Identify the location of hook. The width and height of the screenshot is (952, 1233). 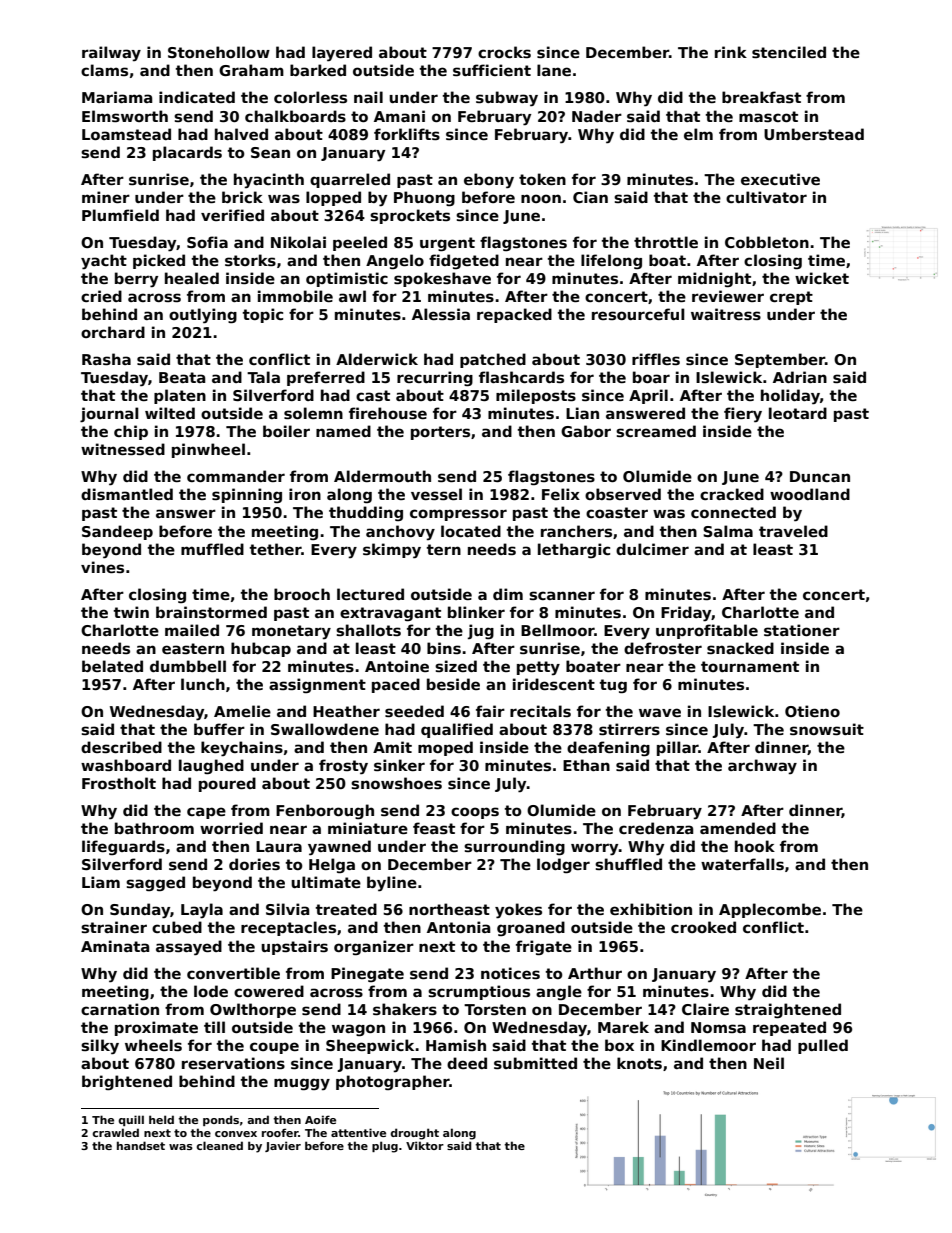
(755, 846).
